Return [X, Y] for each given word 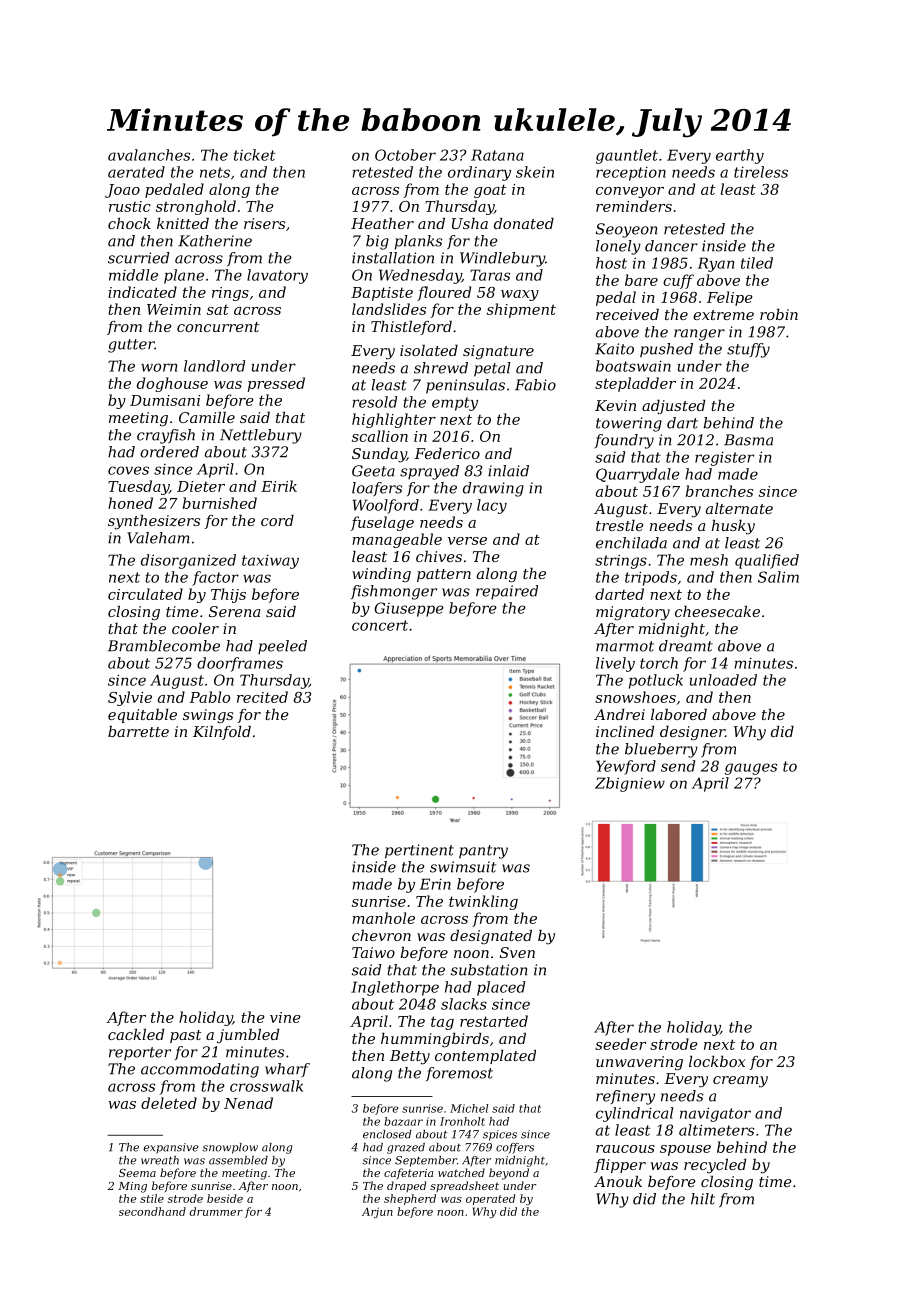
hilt [703, 1199]
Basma [748, 440]
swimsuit [463, 867]
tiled [757, 263]
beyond [509, 1174]
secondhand [152, 1211]
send [678, 766]
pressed [276, 384]
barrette [138, 731]
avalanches [149, 155]
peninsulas [465, 386]
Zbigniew [630, 784]
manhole [383, 918]
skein [535, 172]
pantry [483, 852]
